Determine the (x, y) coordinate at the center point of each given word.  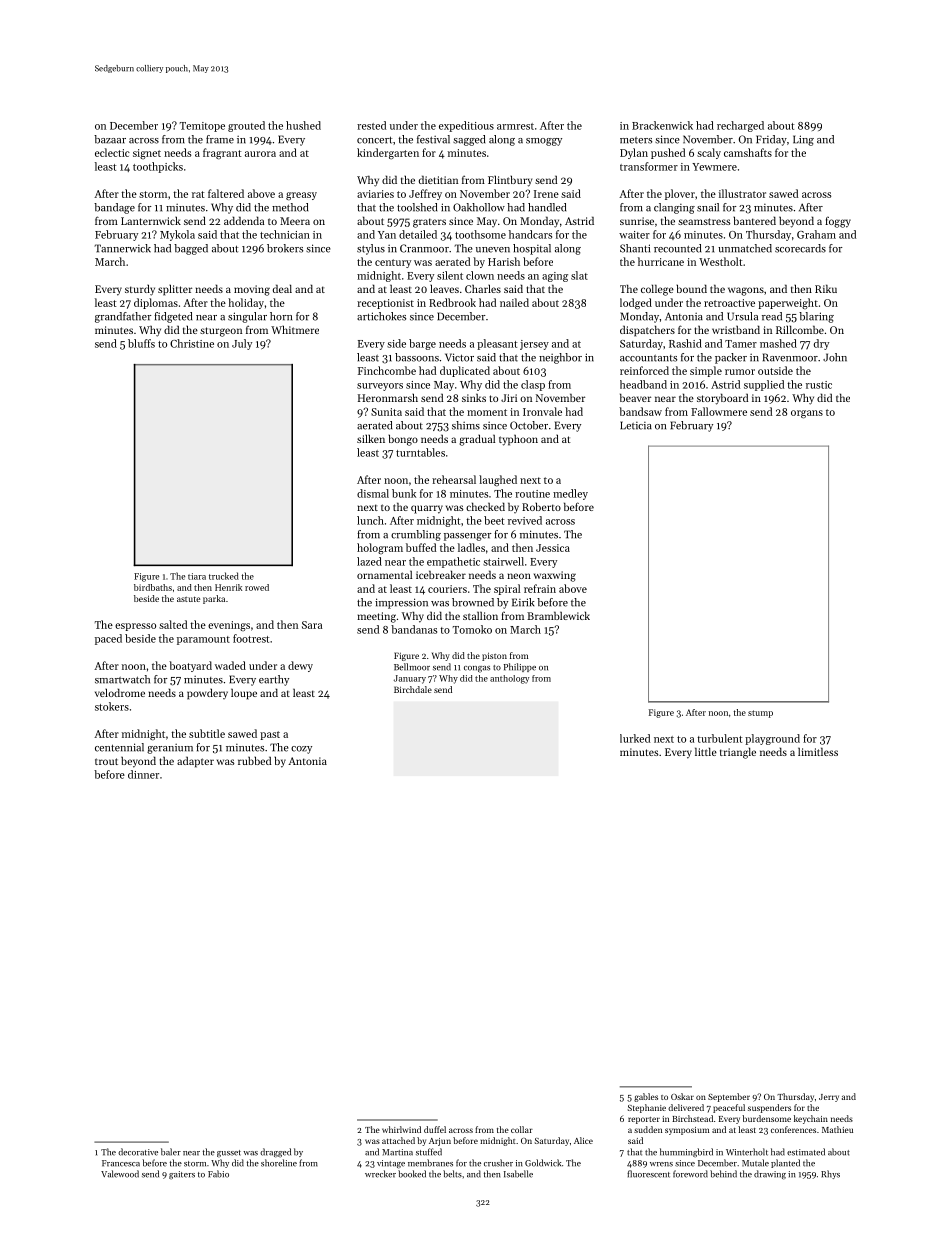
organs (807, 414)
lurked (635, 738)
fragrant (222, 154)
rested (371, 125)
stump (760, 714)
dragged (275, 1153)
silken (371, 438)
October (529, 425)
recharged (740, 126)
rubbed (254, 760)
